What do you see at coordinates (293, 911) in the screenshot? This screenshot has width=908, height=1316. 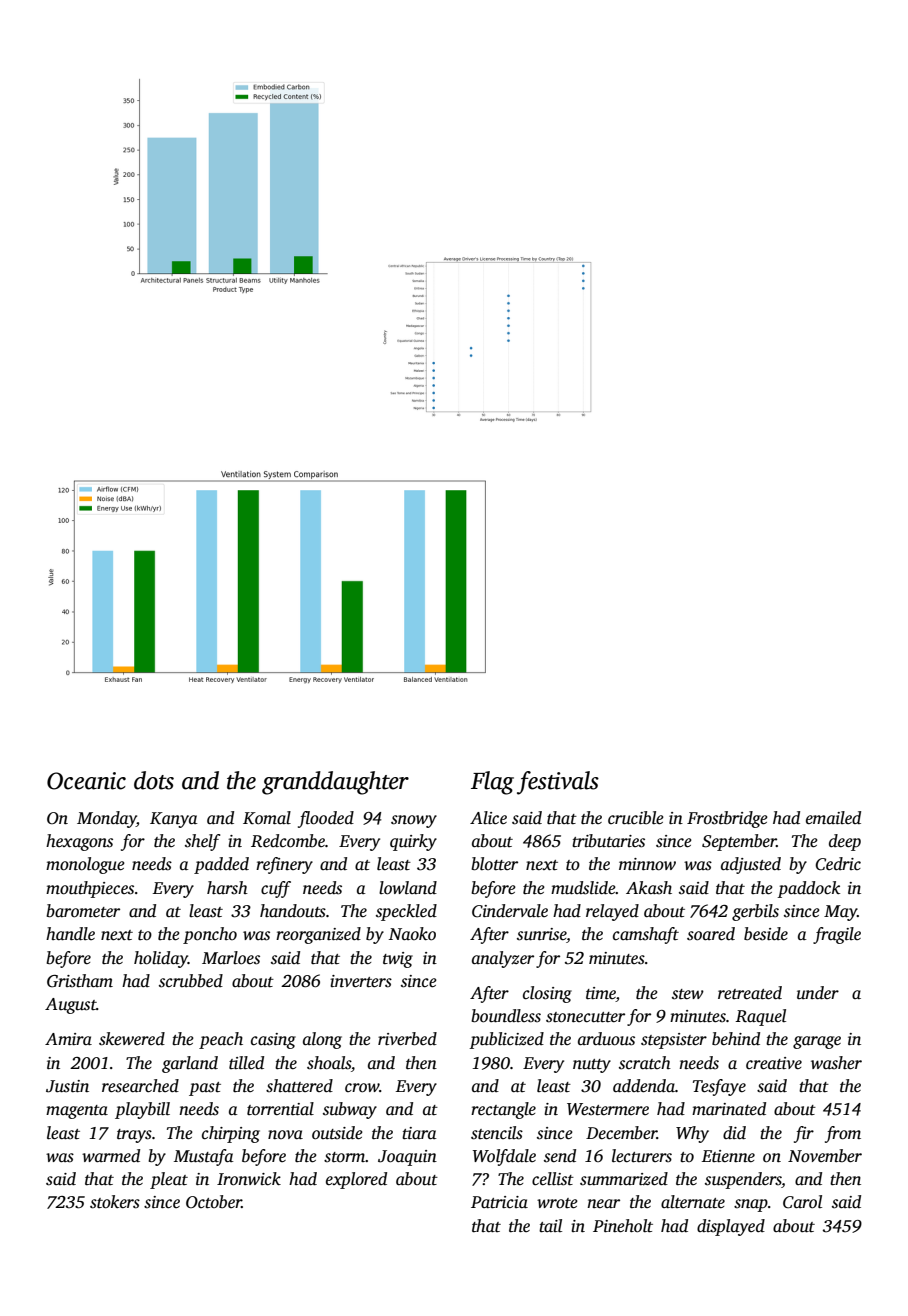 I see `handouts` at bounding box center [293, 911].
